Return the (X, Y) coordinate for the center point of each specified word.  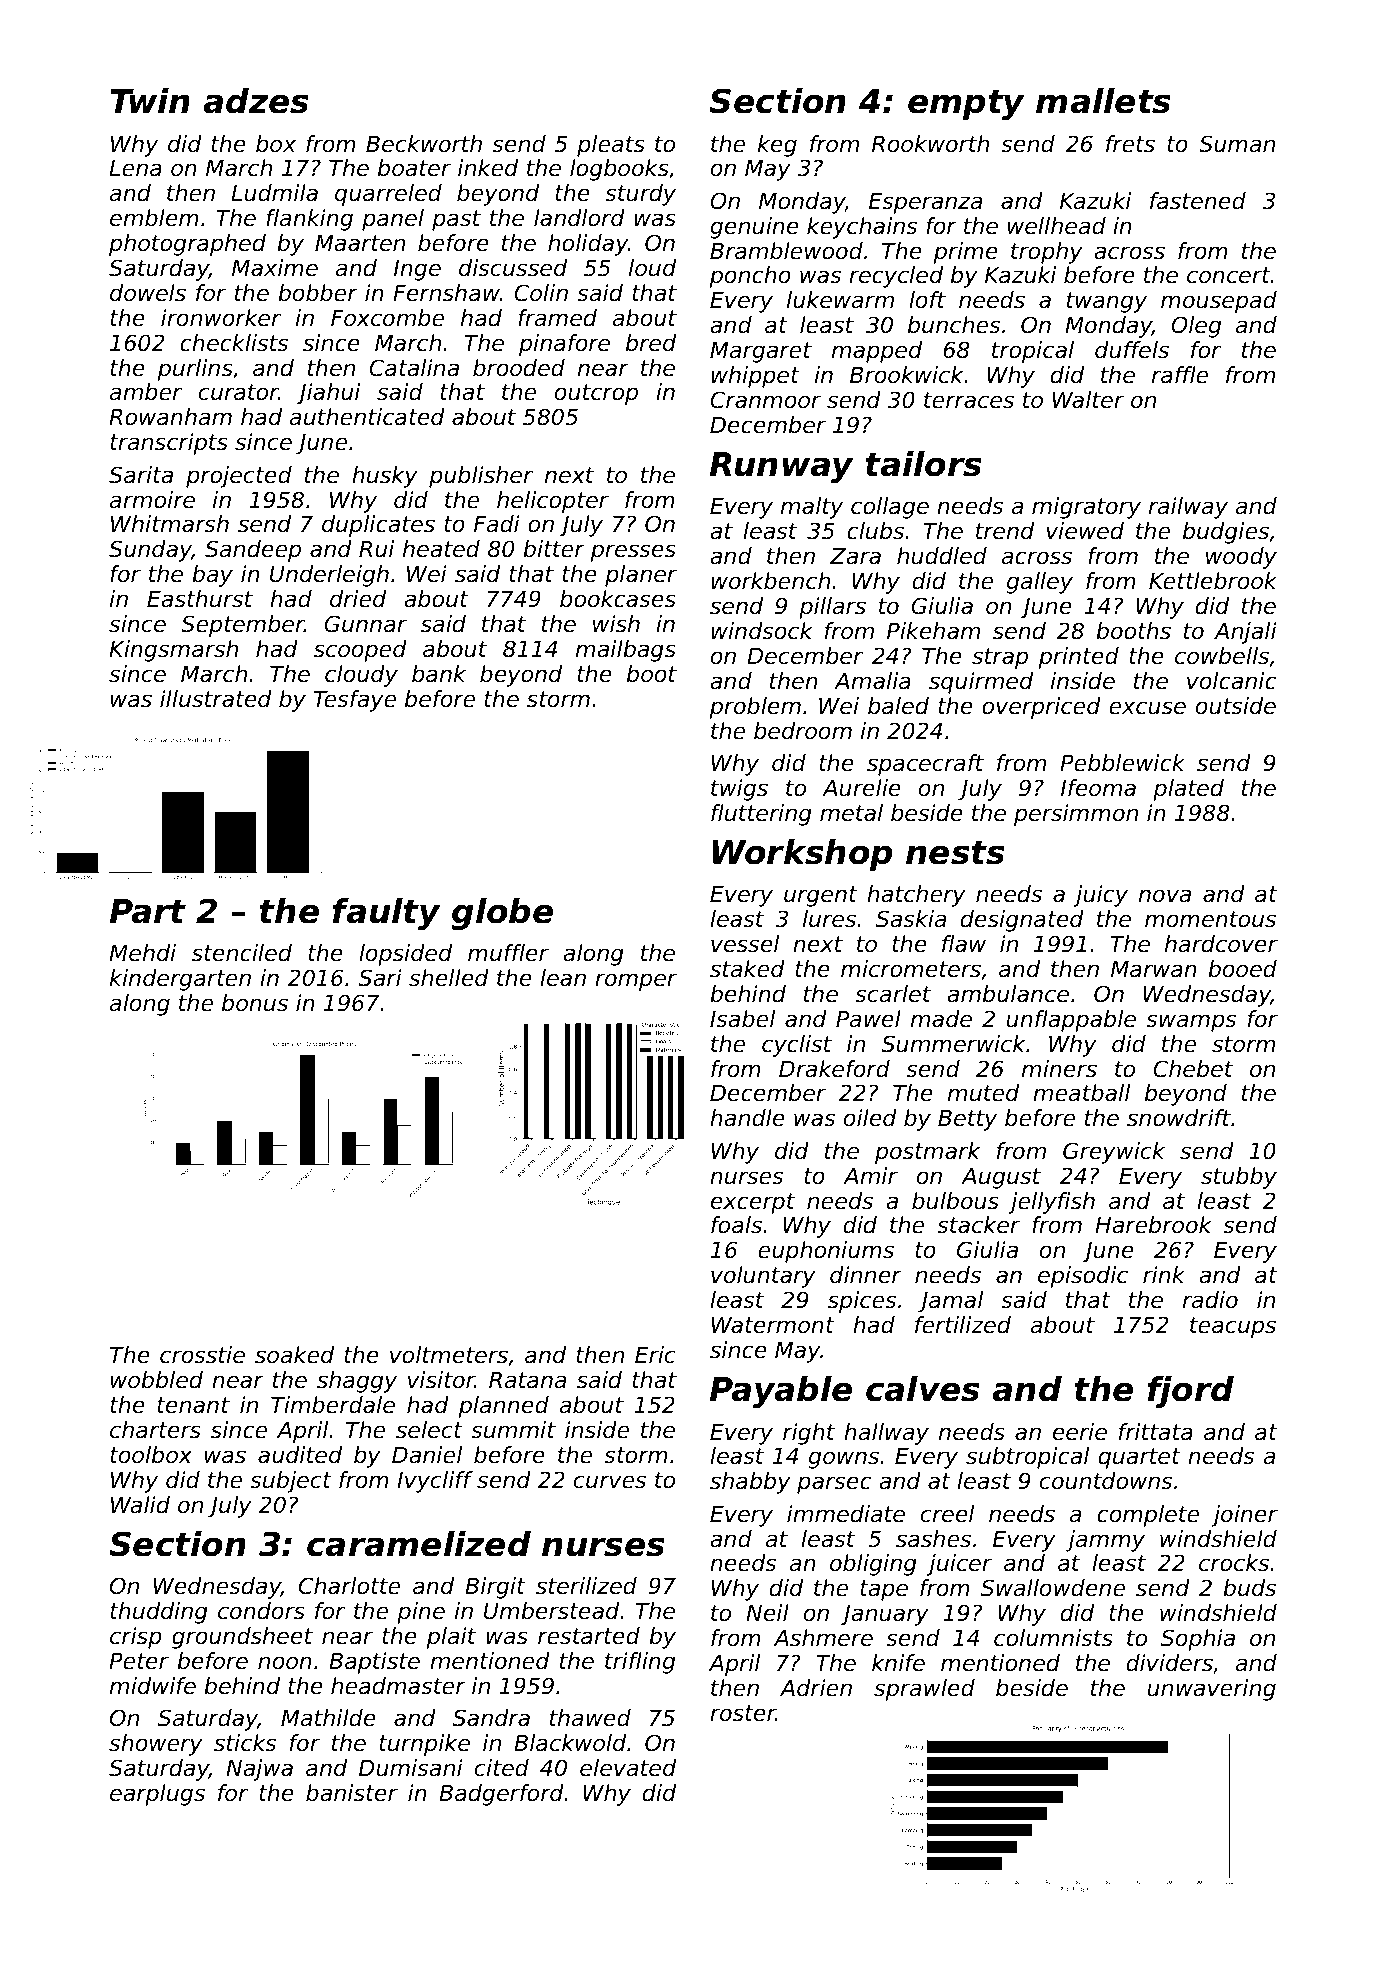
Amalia (872, 681)
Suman (1237, 144)
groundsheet (242, 1638)
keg (777, 146)
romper (636, 982)
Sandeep (253, 551)
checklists (234, 343)
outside (1236, 706)
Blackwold (570, 1743)
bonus (255, 1003)
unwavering (1212, 1690)
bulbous (955, 1201)
